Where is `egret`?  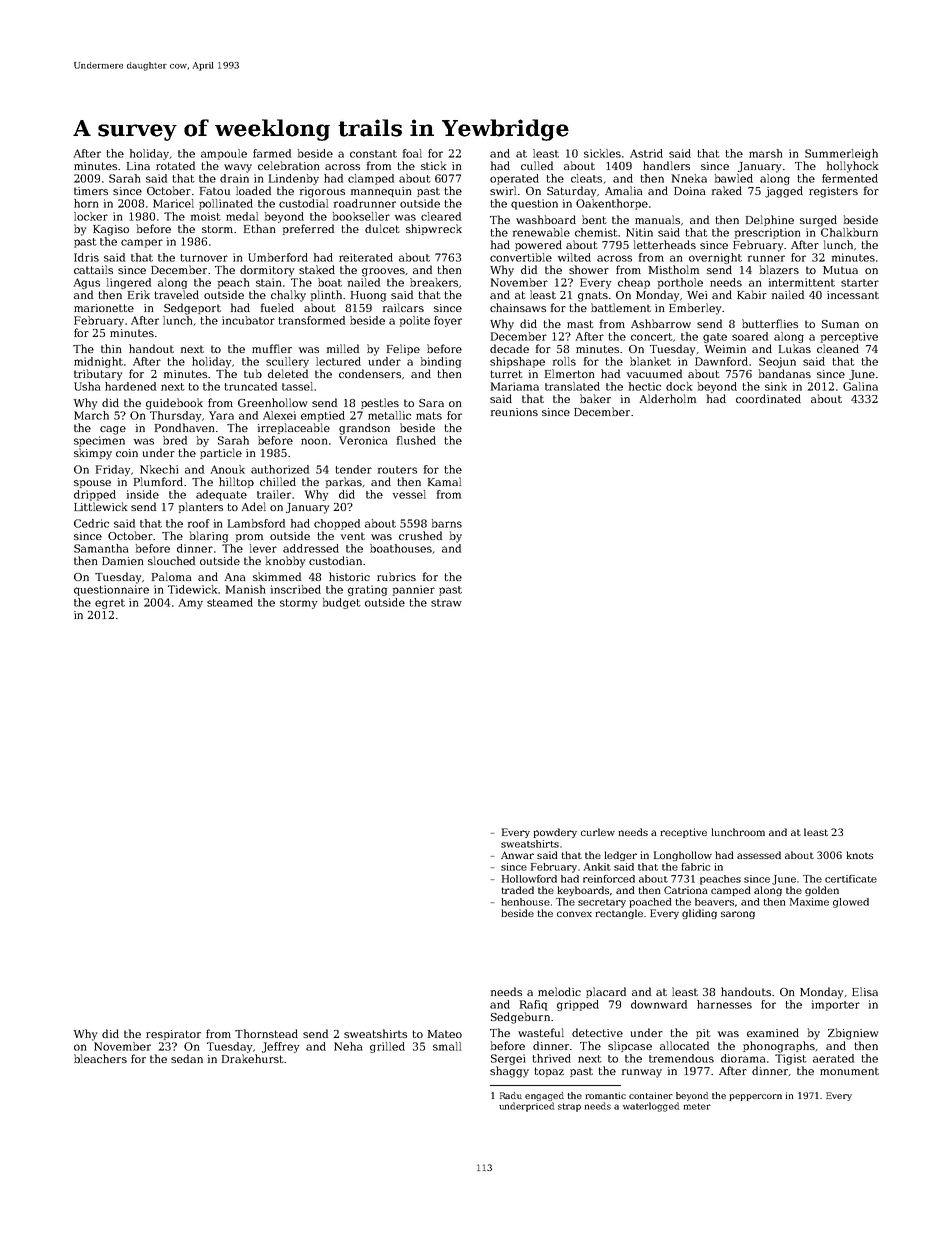
egret is located at coordinates (110, 604).
